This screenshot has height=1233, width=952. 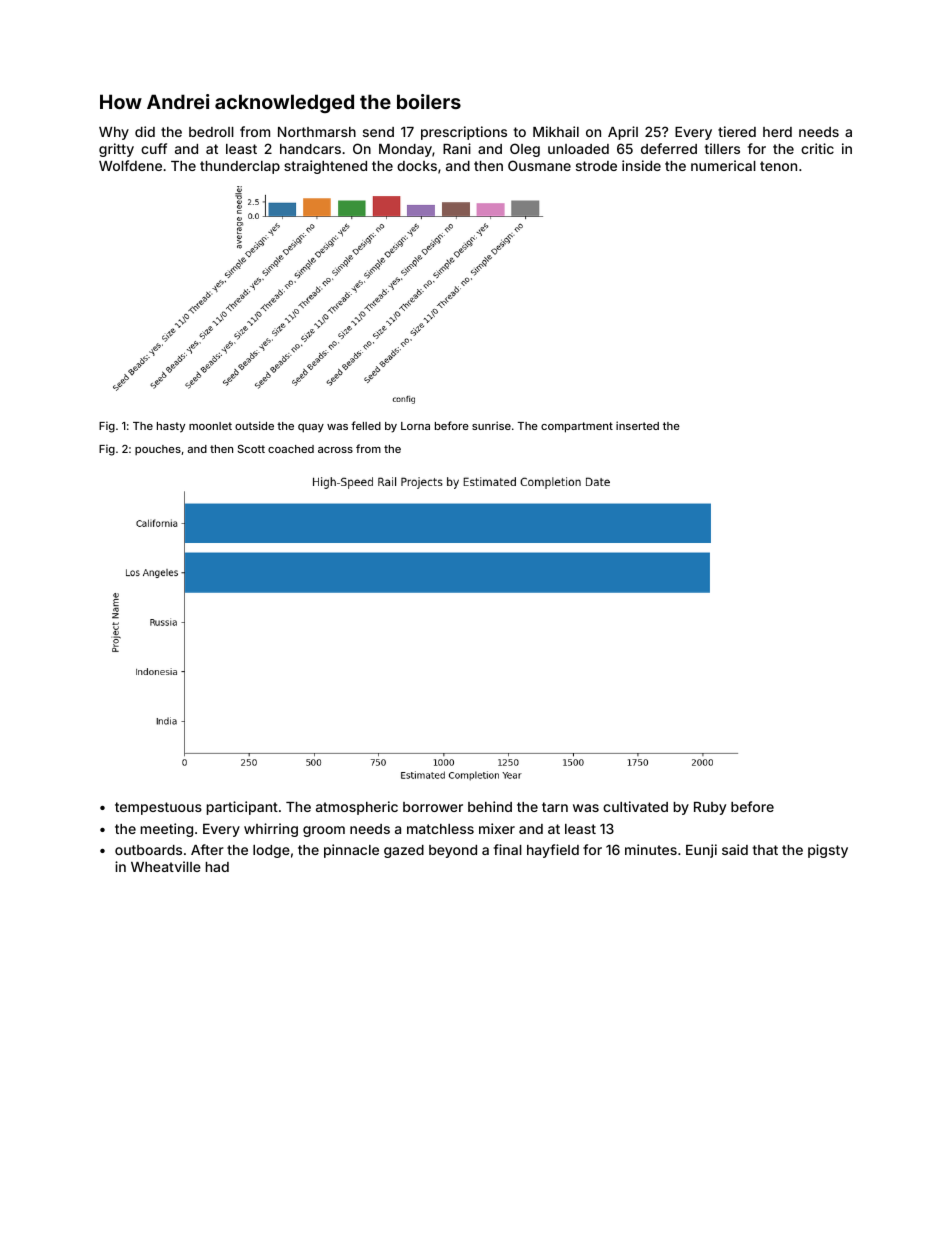 What do you see at coordinates (116, 150) in the screenshot?
I see `gritty` at bounding box center [116, 150].
